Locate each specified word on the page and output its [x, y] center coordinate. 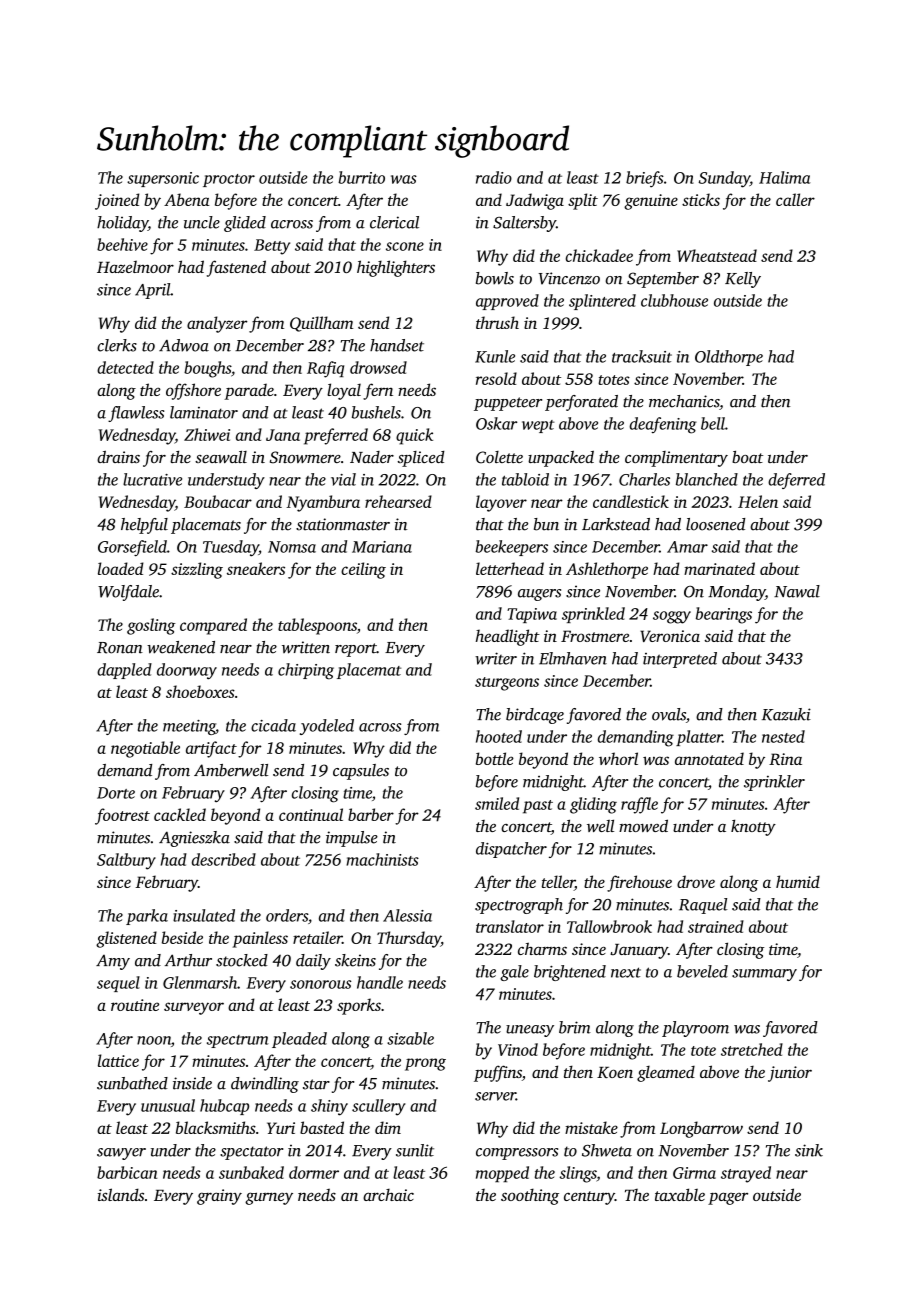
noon [154, 1040]
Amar [687, 547]
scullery [379, 1107]
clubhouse [674, 300]
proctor [229, 180]
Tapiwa [532, 615]
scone [405, 246]
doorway [187, 671]
